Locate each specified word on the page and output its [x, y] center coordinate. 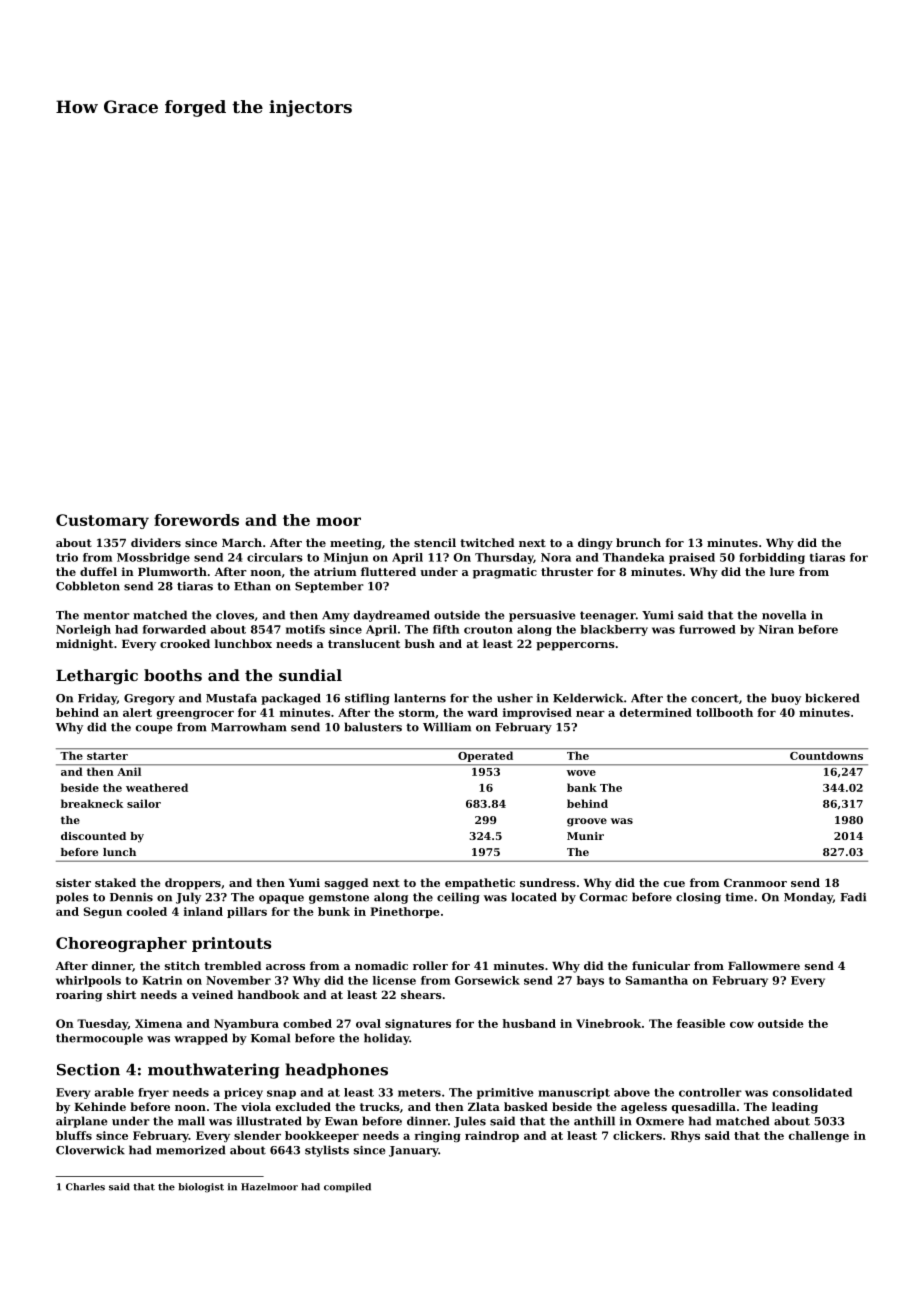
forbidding [772, 558]
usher [515, 698]
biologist [201, 1188]
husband [529, 1023]
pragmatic [505, 573]
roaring [79, 996]
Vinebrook [608, 1023]
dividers [156, 542]
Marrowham [249, 727]
